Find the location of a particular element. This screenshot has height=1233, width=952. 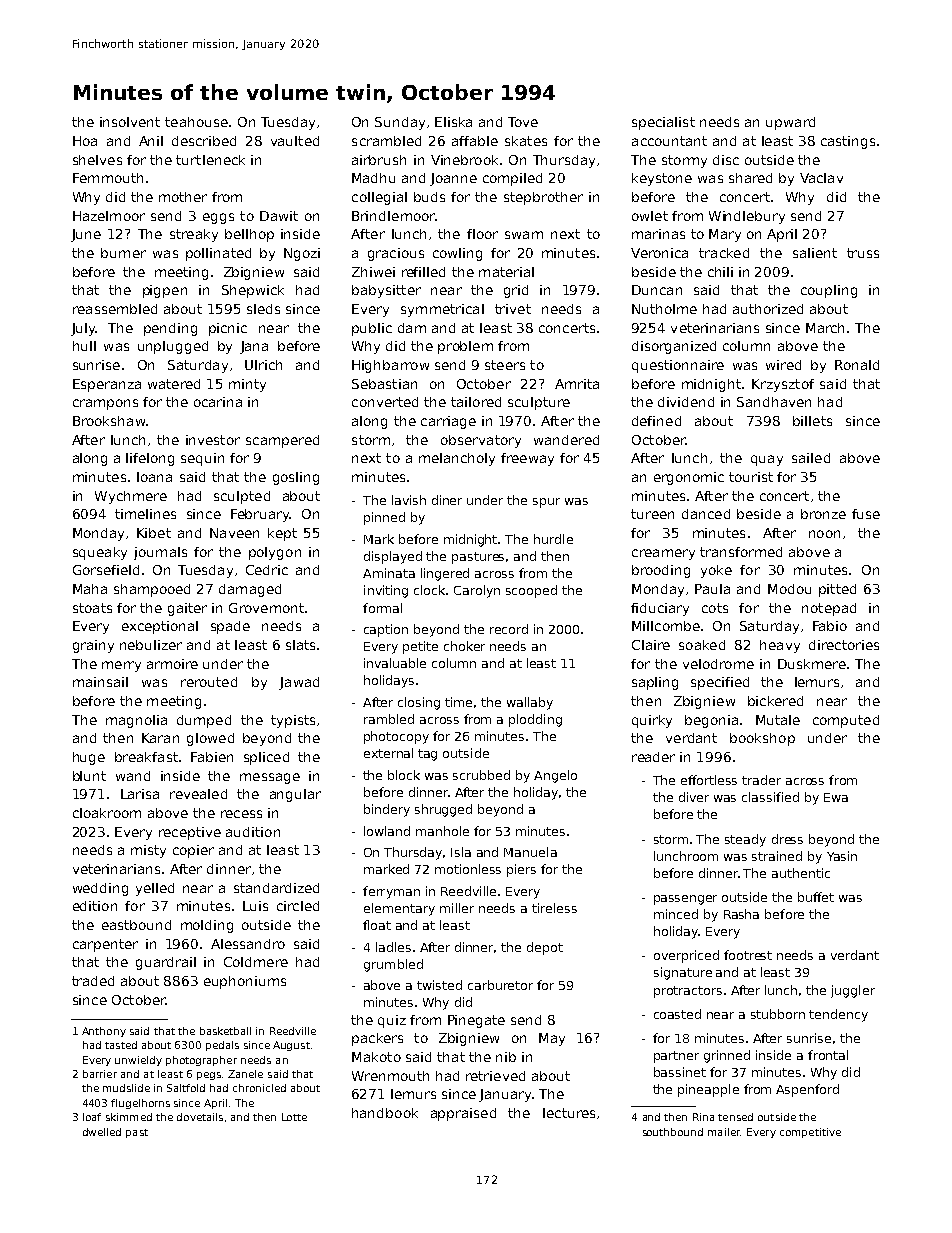

invaluable is located at coordinates (395, 663).
